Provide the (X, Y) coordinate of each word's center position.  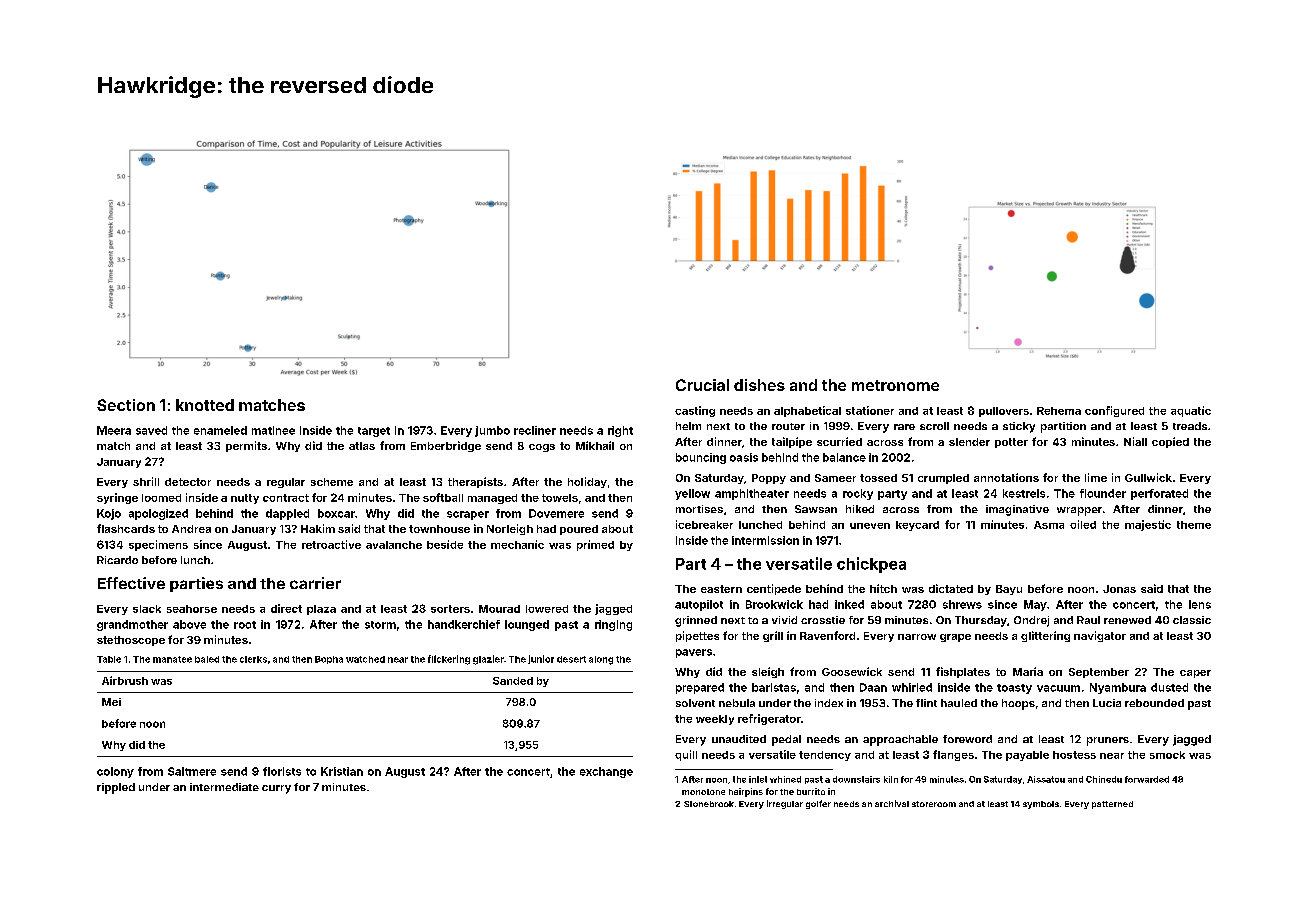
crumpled (943, 479)
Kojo (109, 514)
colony (115, 772)
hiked (860, 509)
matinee (273, 430)
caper (1195, 674)
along (601, 660)
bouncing (701, 458)
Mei (111, 702)
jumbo (492, 431)
